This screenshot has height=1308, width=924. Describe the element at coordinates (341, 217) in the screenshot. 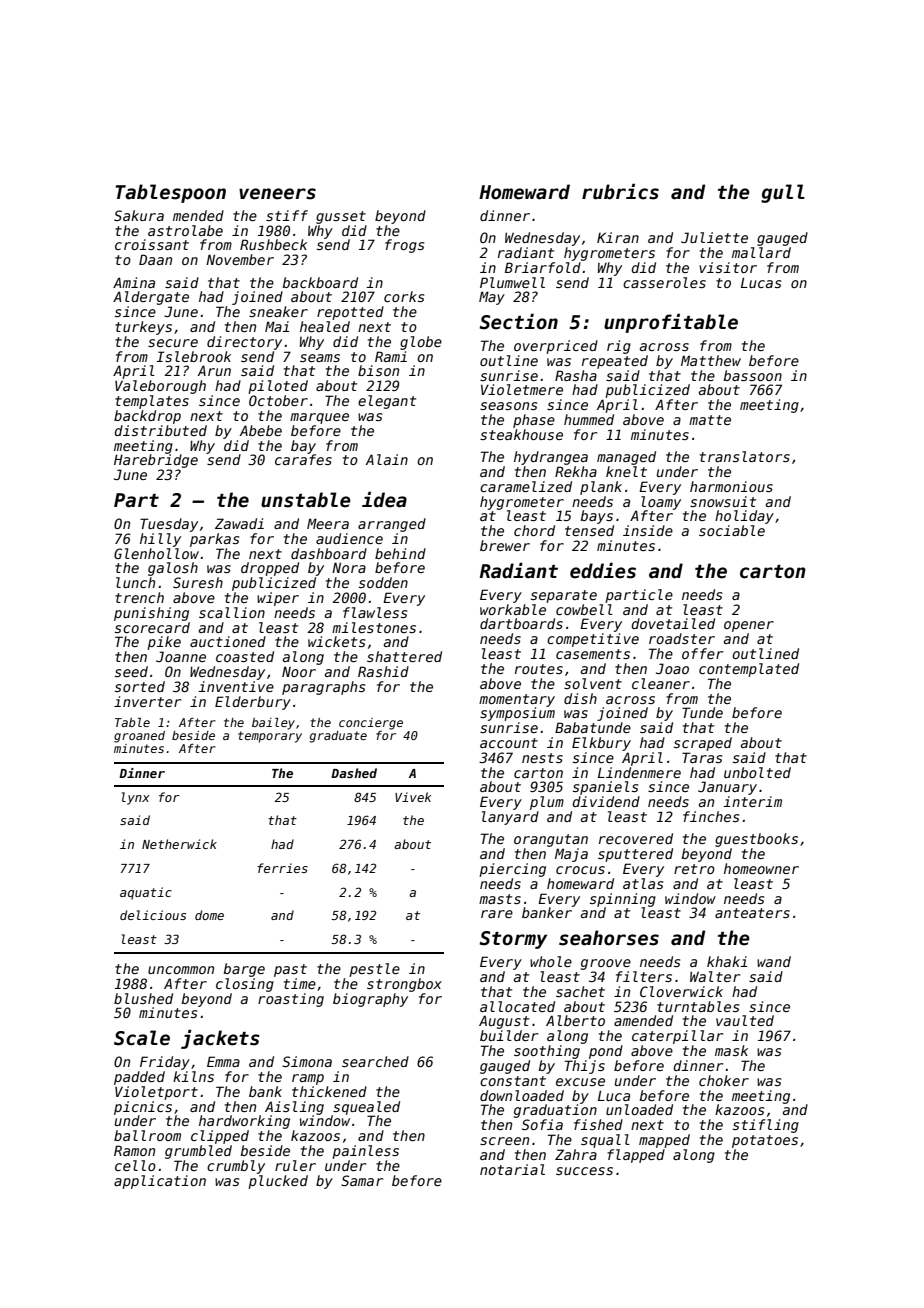

I see `gusset` at that location.
